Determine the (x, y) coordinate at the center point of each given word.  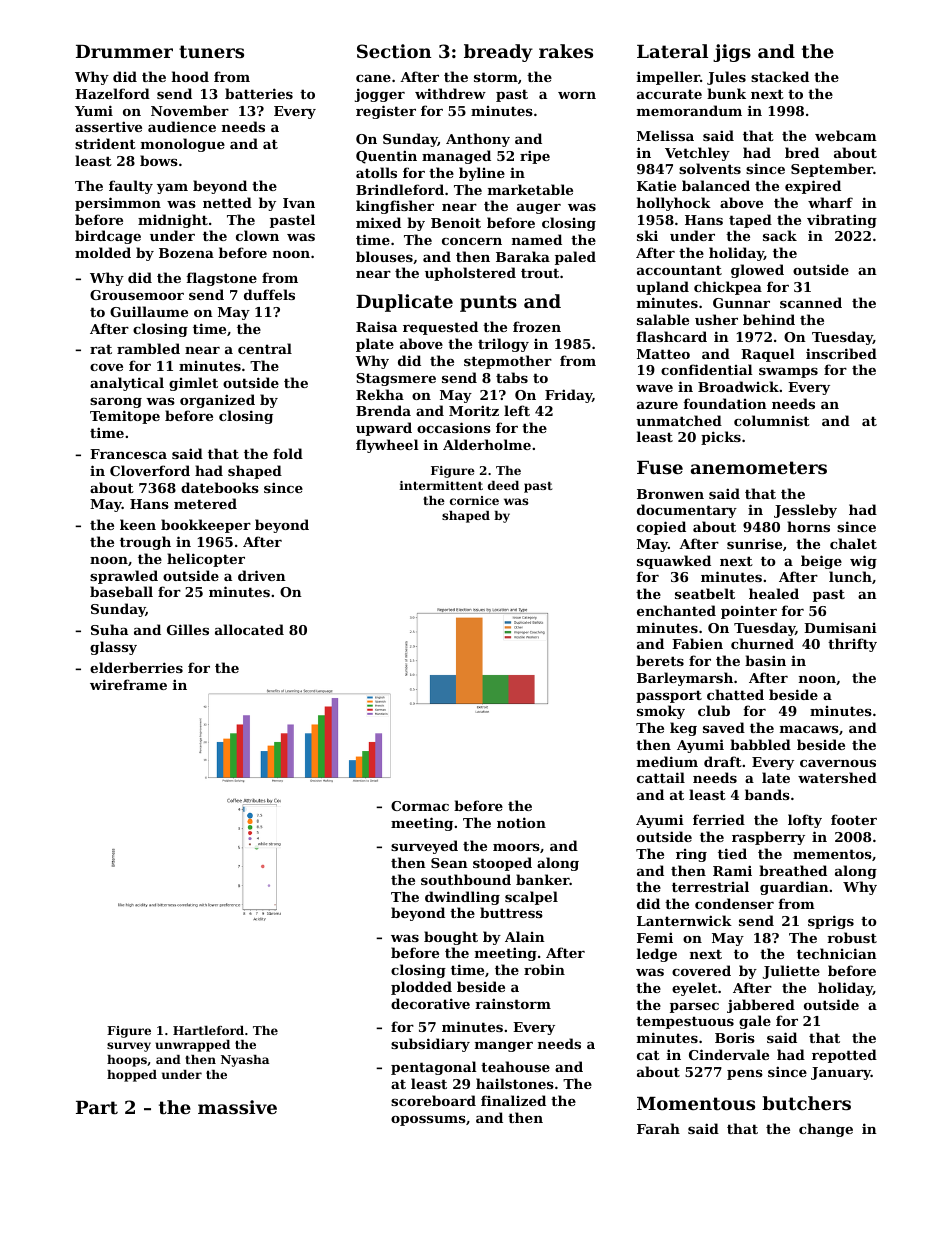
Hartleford (208, 1030)
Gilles (188, 629)
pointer (749, 612)
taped (750, 221)
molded (103, 252)
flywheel (387, 446)
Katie (656, 185)
